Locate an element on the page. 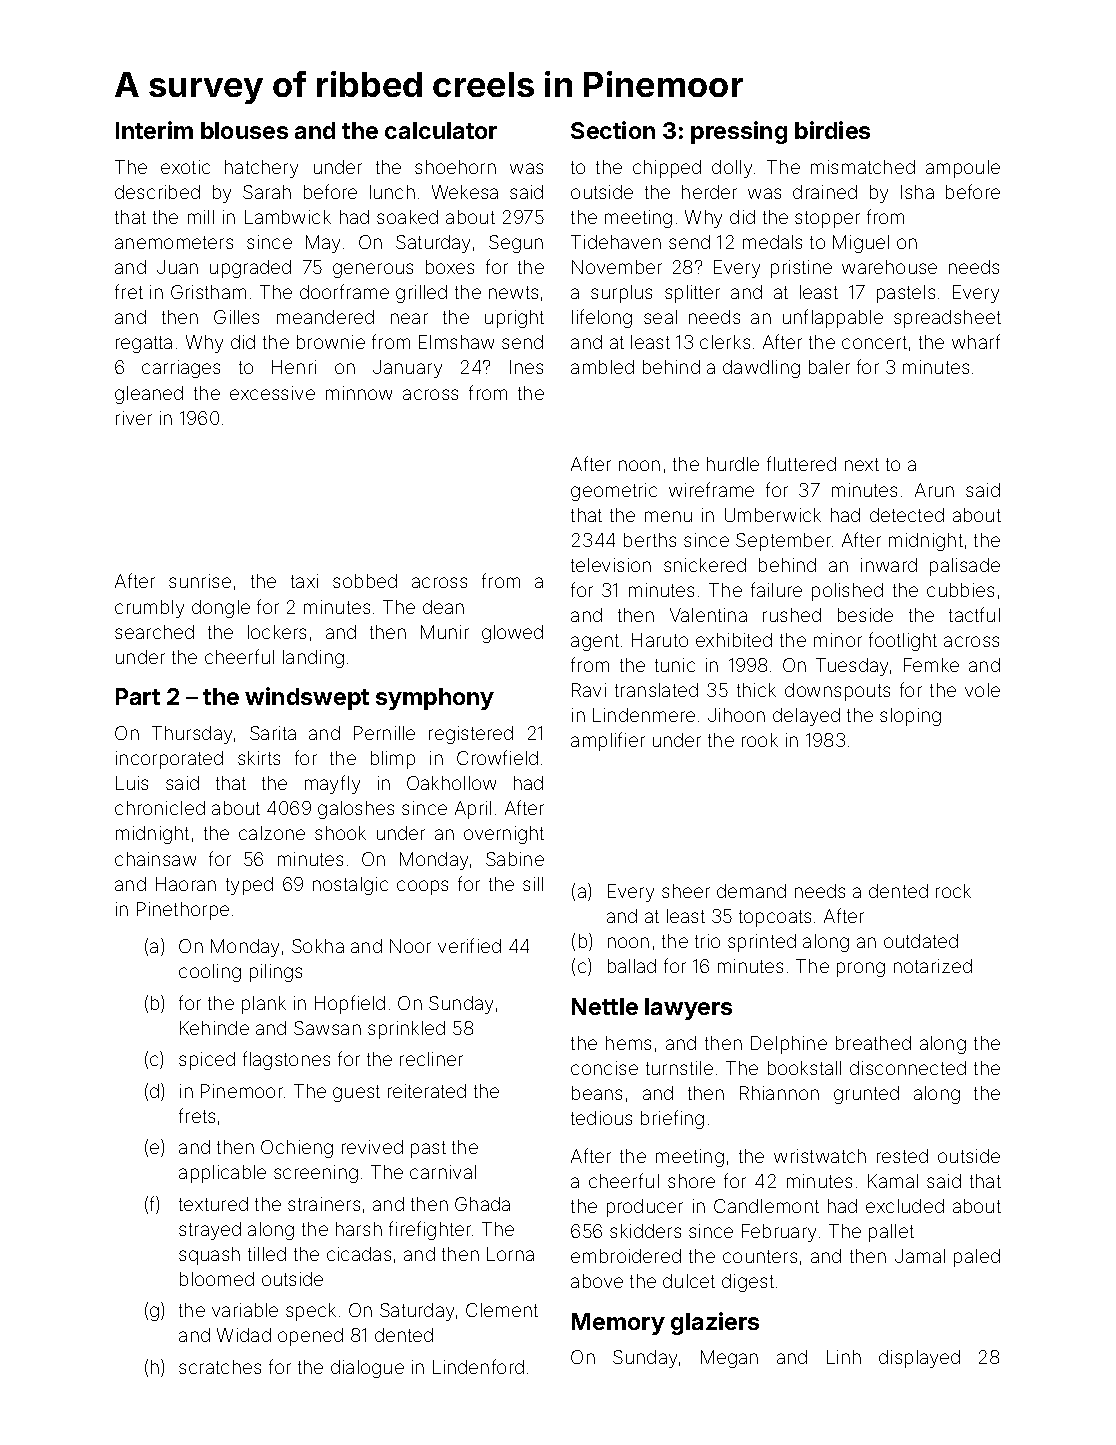 Image resolution: width=1116 pixels, height=1445 pixels. fluttered is located at coordinates (801, 463).
